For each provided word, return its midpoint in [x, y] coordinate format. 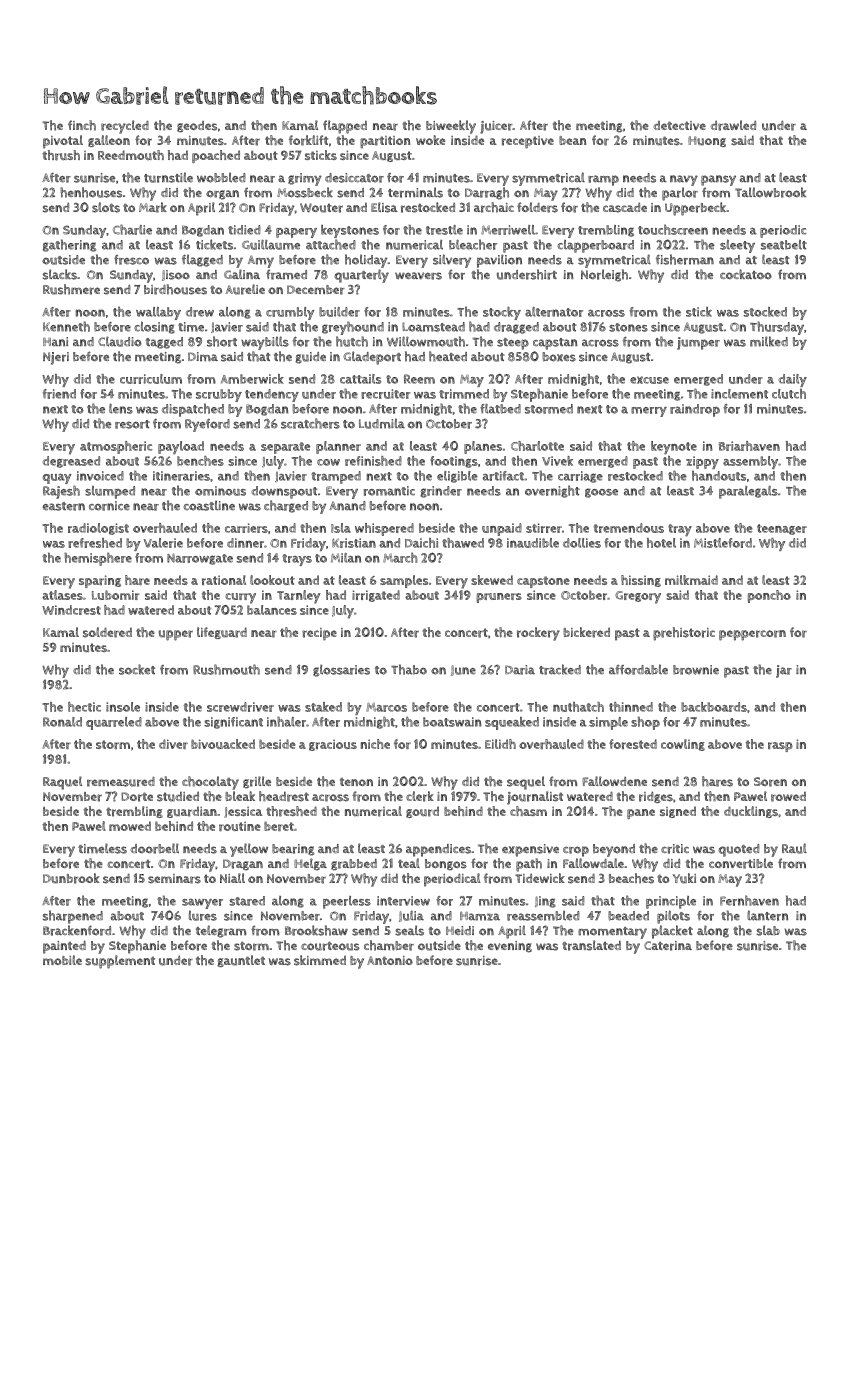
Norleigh [604, 275]
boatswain [452, 722]
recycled [125, 127]
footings [454, 462]
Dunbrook [71, 878]
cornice [109, 506]
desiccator [354, 178]
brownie [696, 670]
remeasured [121, 782]
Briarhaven [749, 446]
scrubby [219, 395]
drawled [733, 125]
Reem [419, 379]
